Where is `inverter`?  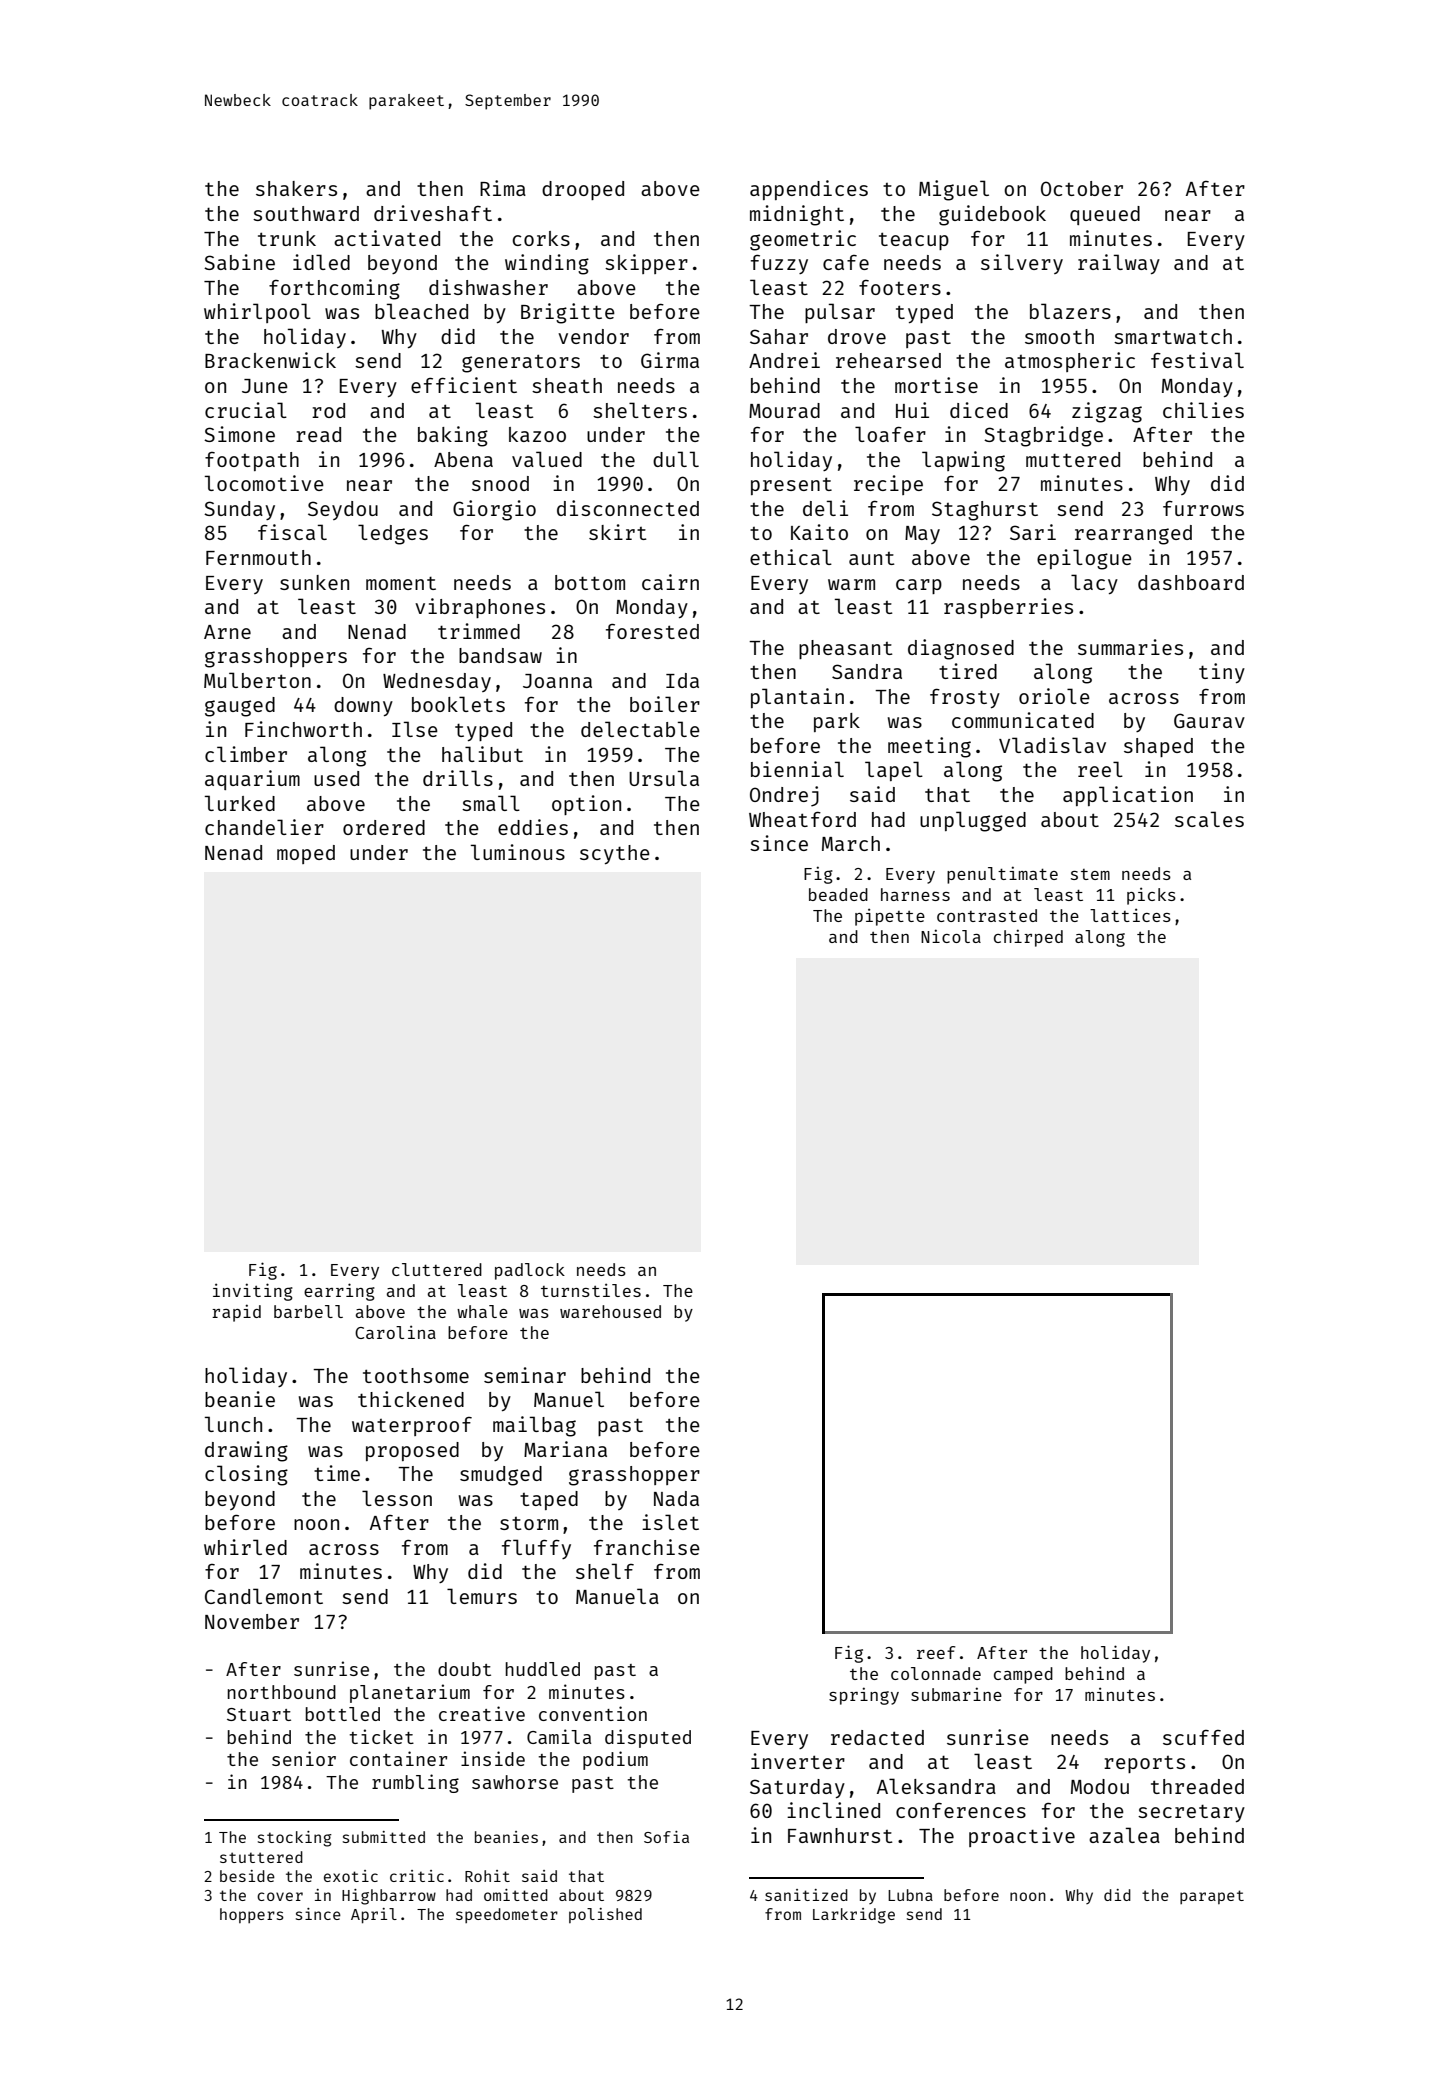 inverter is located at coordinates (798, 1761).
